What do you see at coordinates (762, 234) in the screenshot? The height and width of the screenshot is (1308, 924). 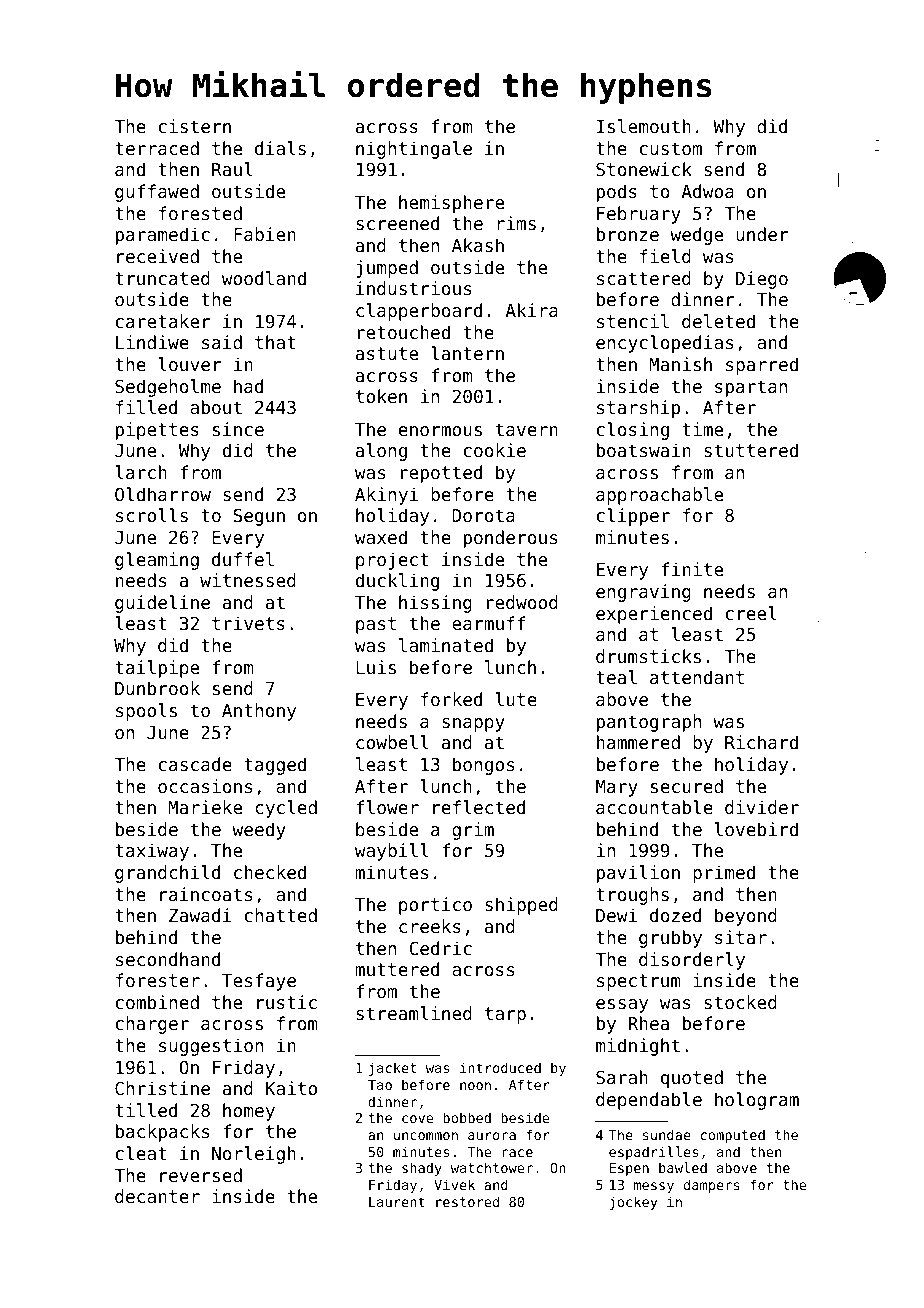 I see `under` at bounding box center [762, 234].
